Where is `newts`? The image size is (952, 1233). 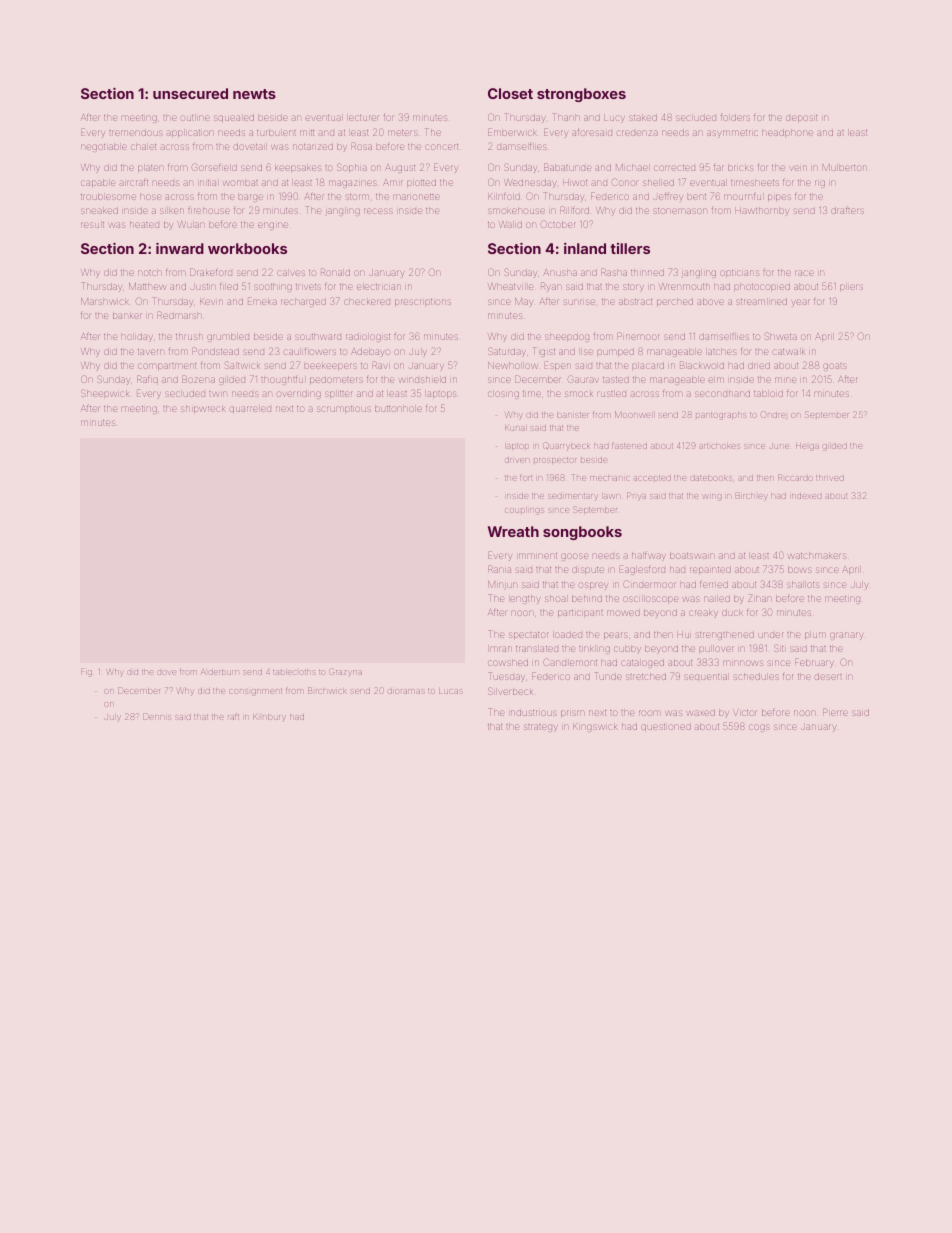
newts is located at coordinates (254, 94).
